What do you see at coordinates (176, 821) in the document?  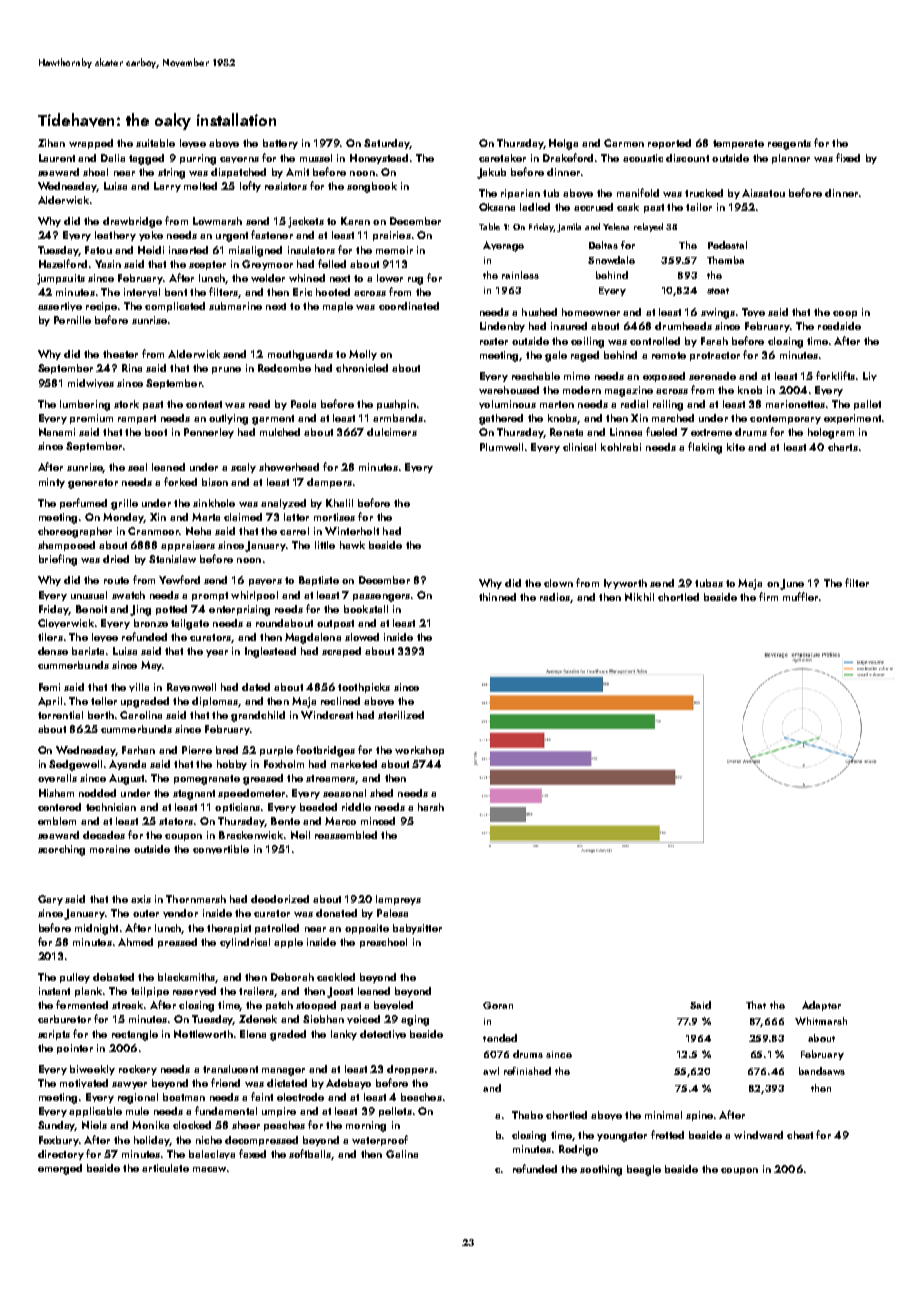 I see `stators` at bounding box center [176, 821].
